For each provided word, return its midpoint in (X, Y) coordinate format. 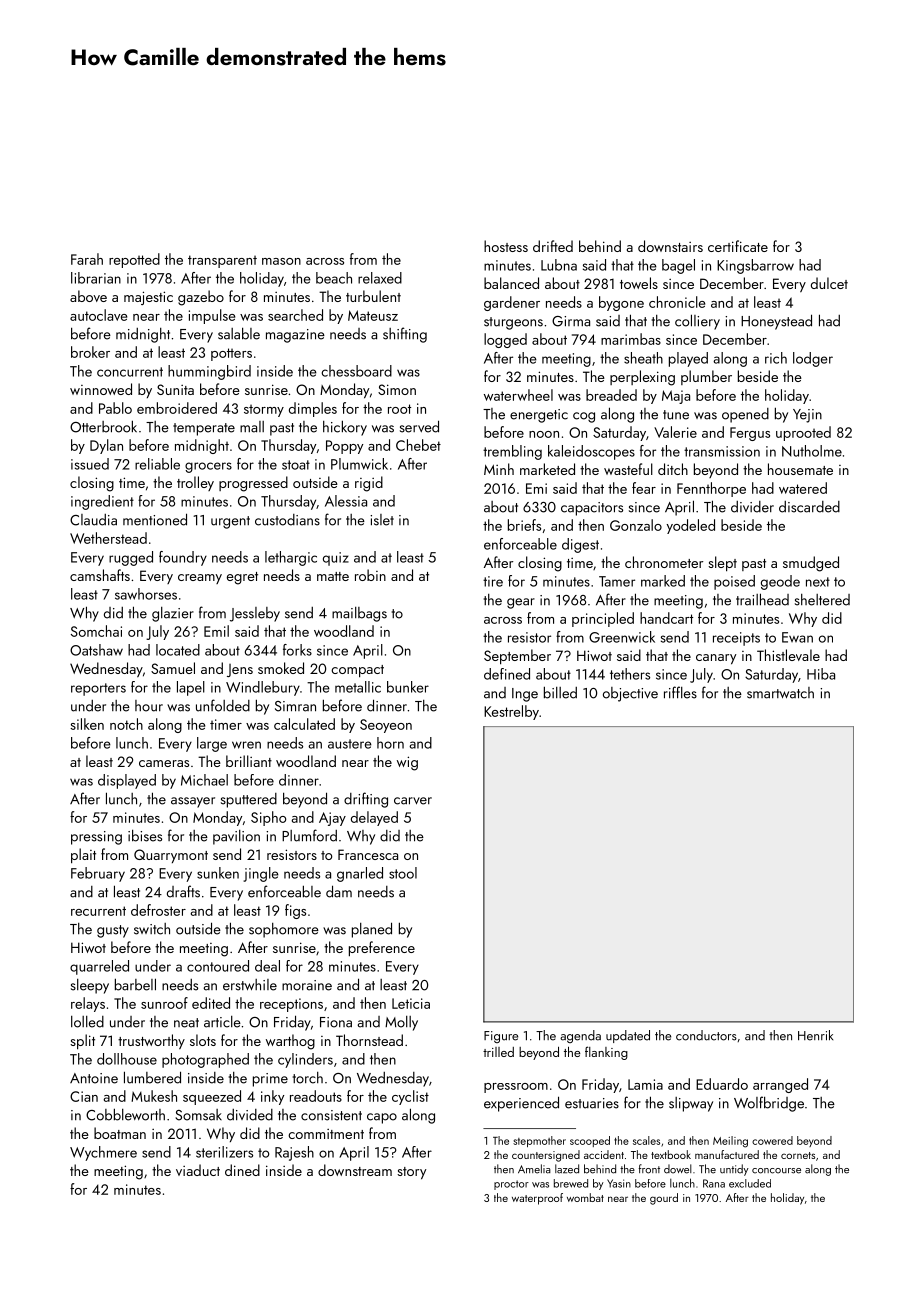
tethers (630, 674)
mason (281, 261)
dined (242, 1170)
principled (603, 619)
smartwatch (780, 693)
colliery (697, 322)
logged (505, 340)
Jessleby (255, 614)
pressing (96, 838)
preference (382, 948)
